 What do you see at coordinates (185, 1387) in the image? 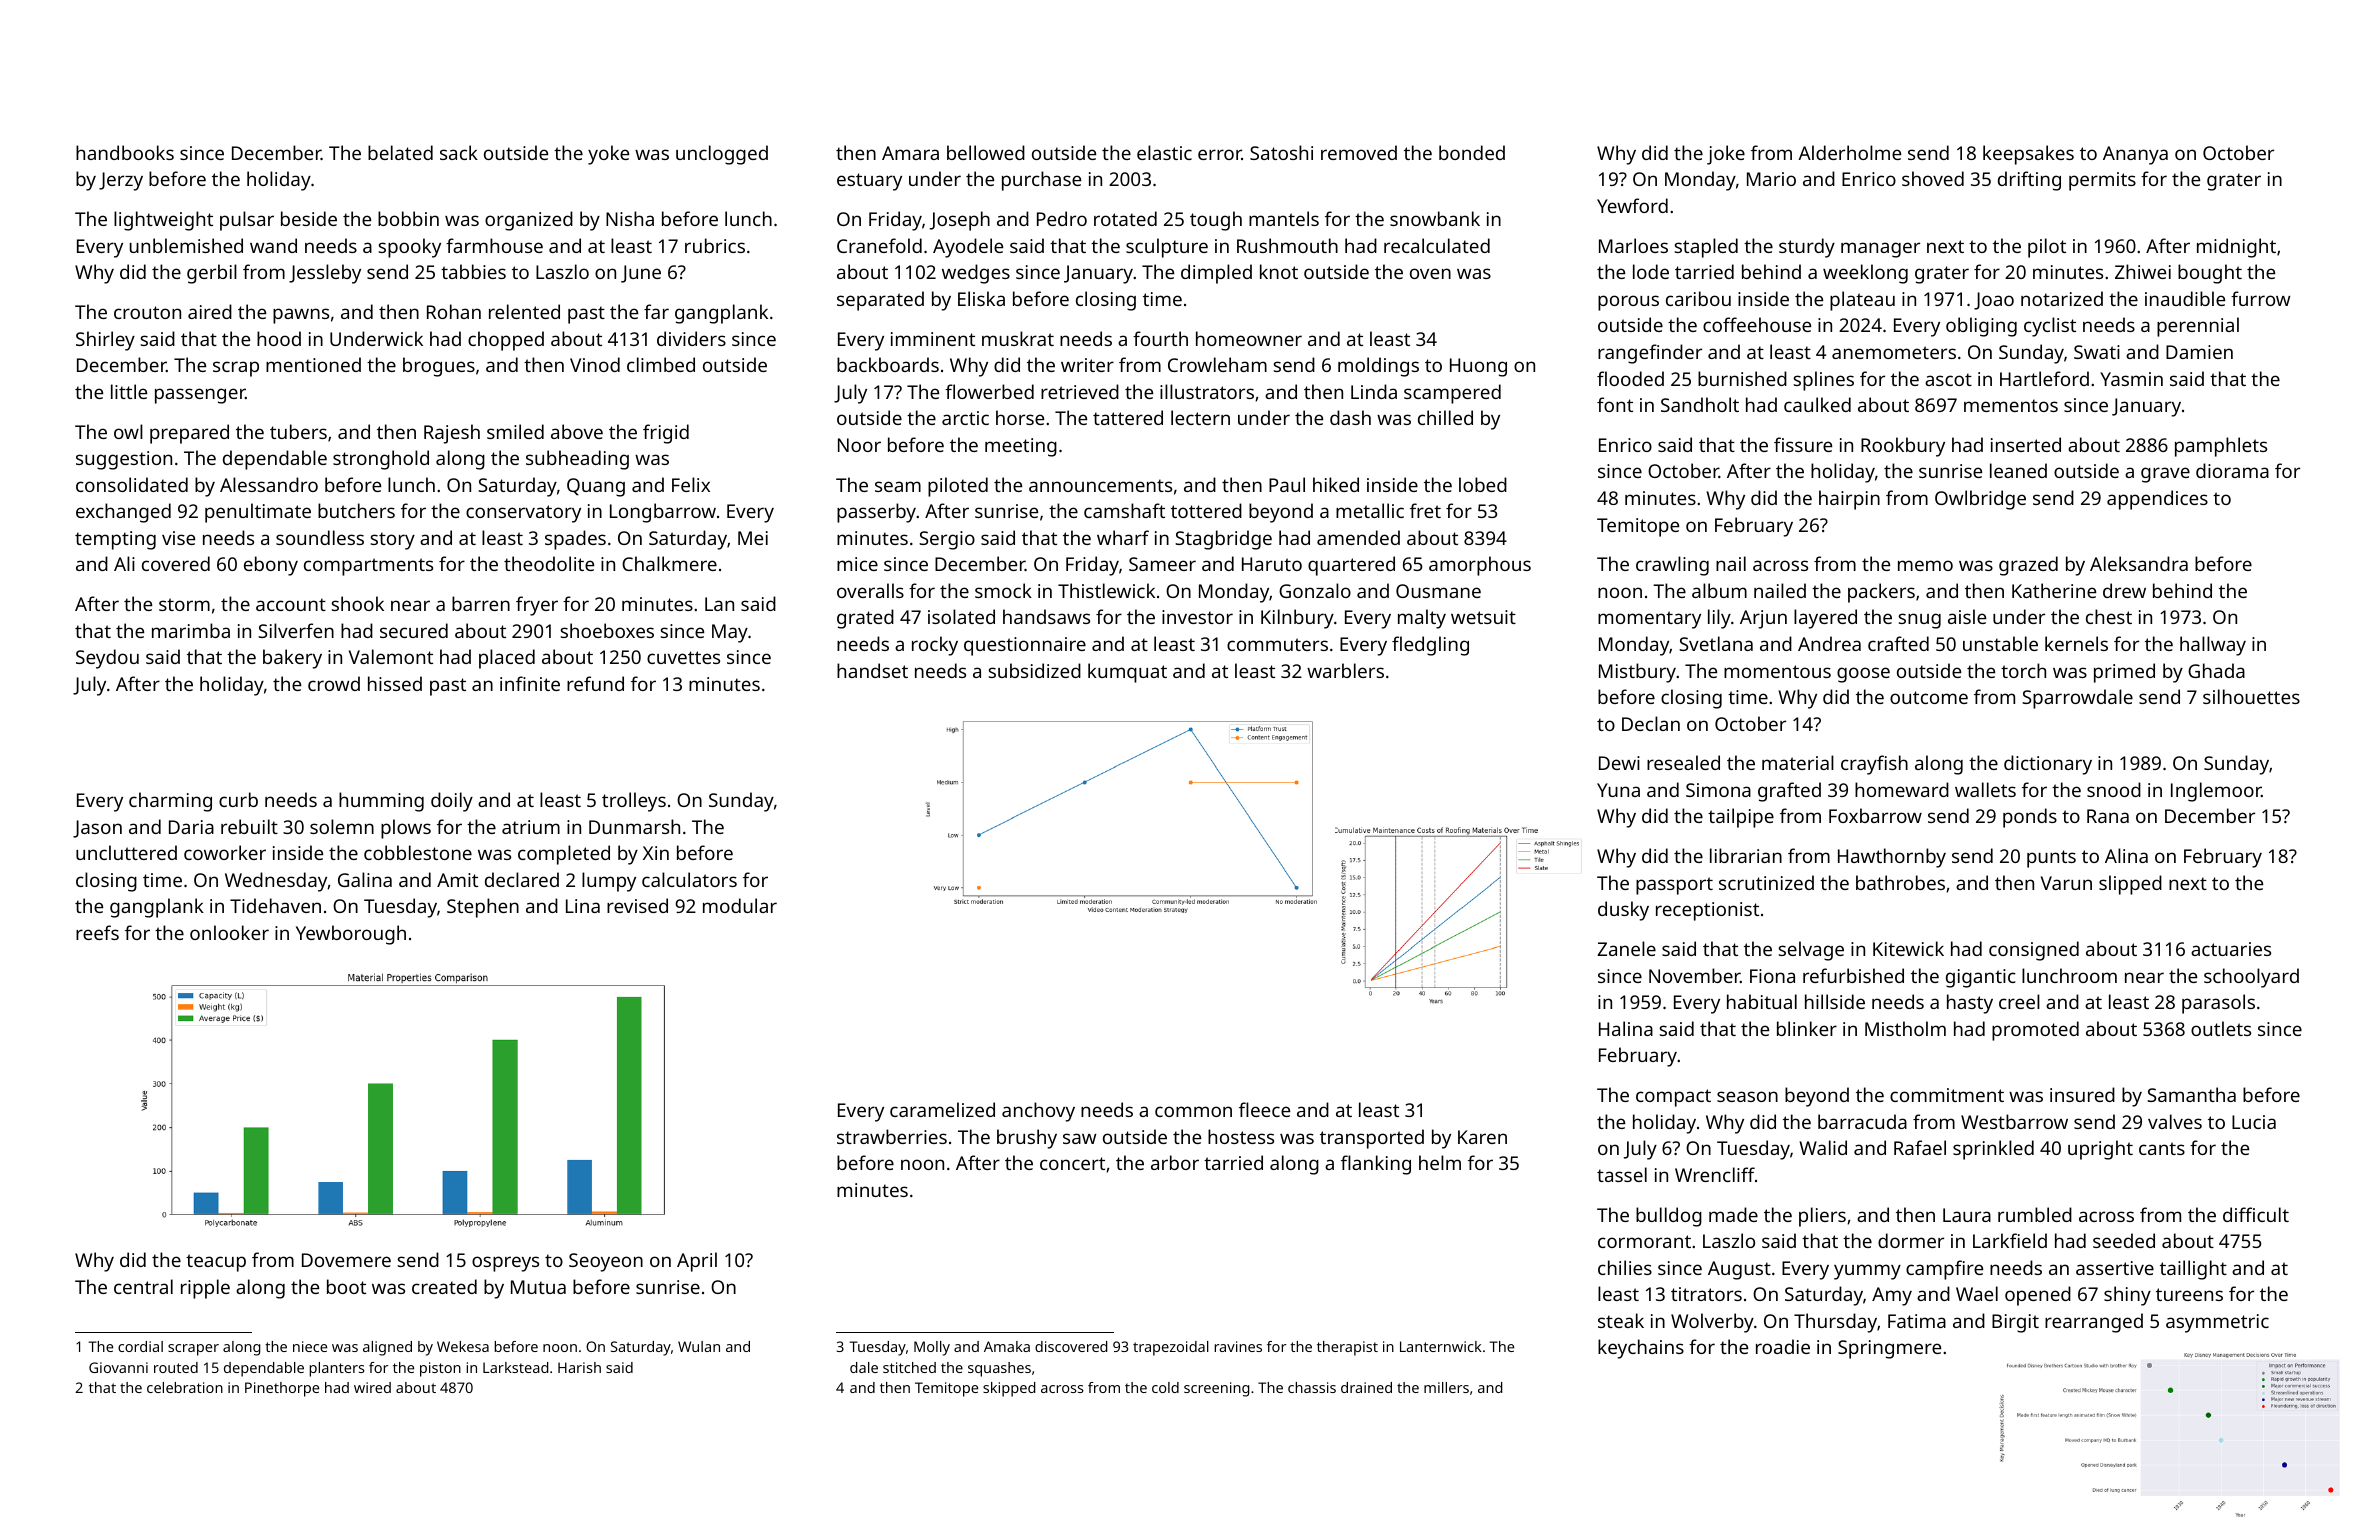
I see `celebration` at bounding box center [185, 1387].
